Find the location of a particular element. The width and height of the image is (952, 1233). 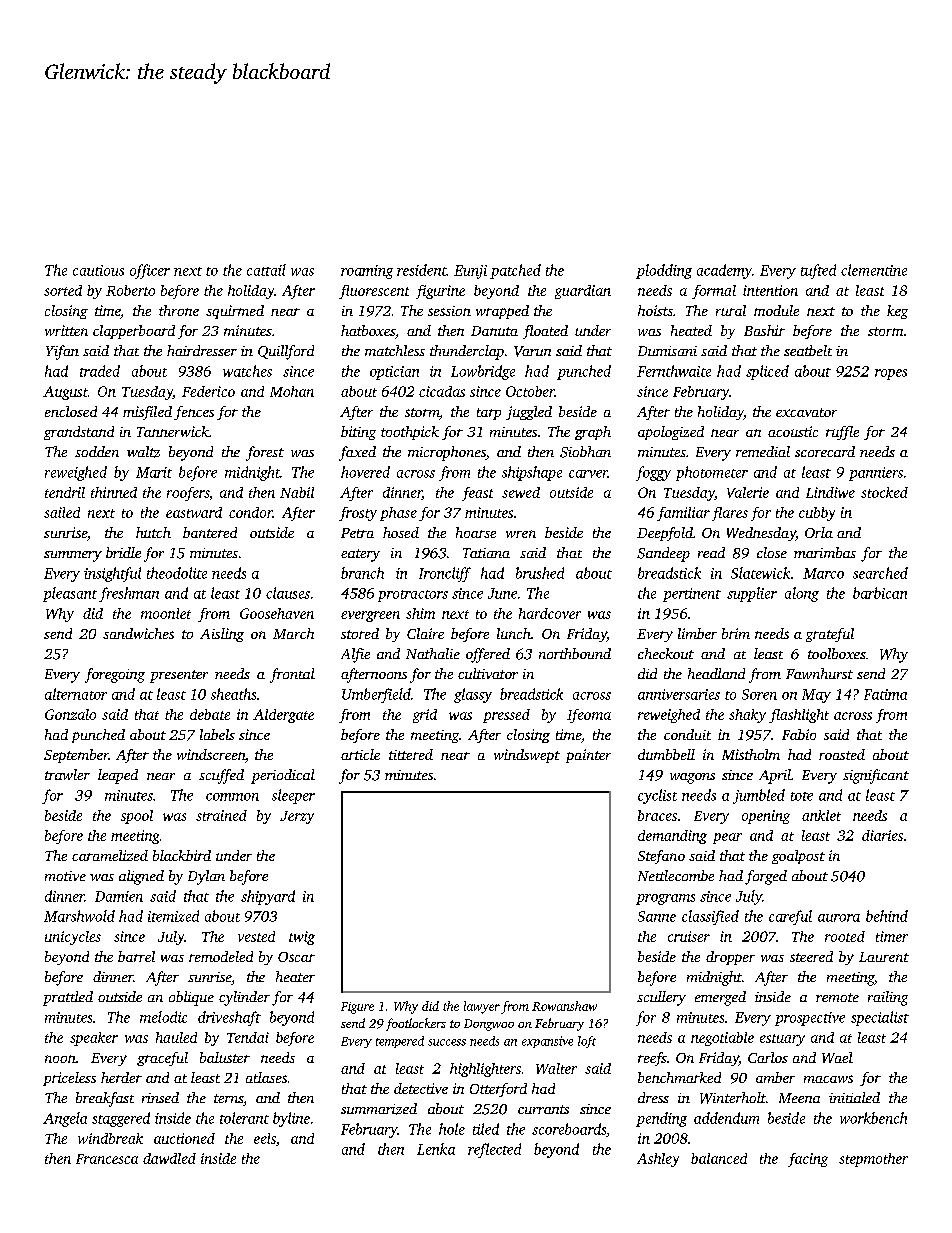

pleasant is located at coordinates (70, 594).
